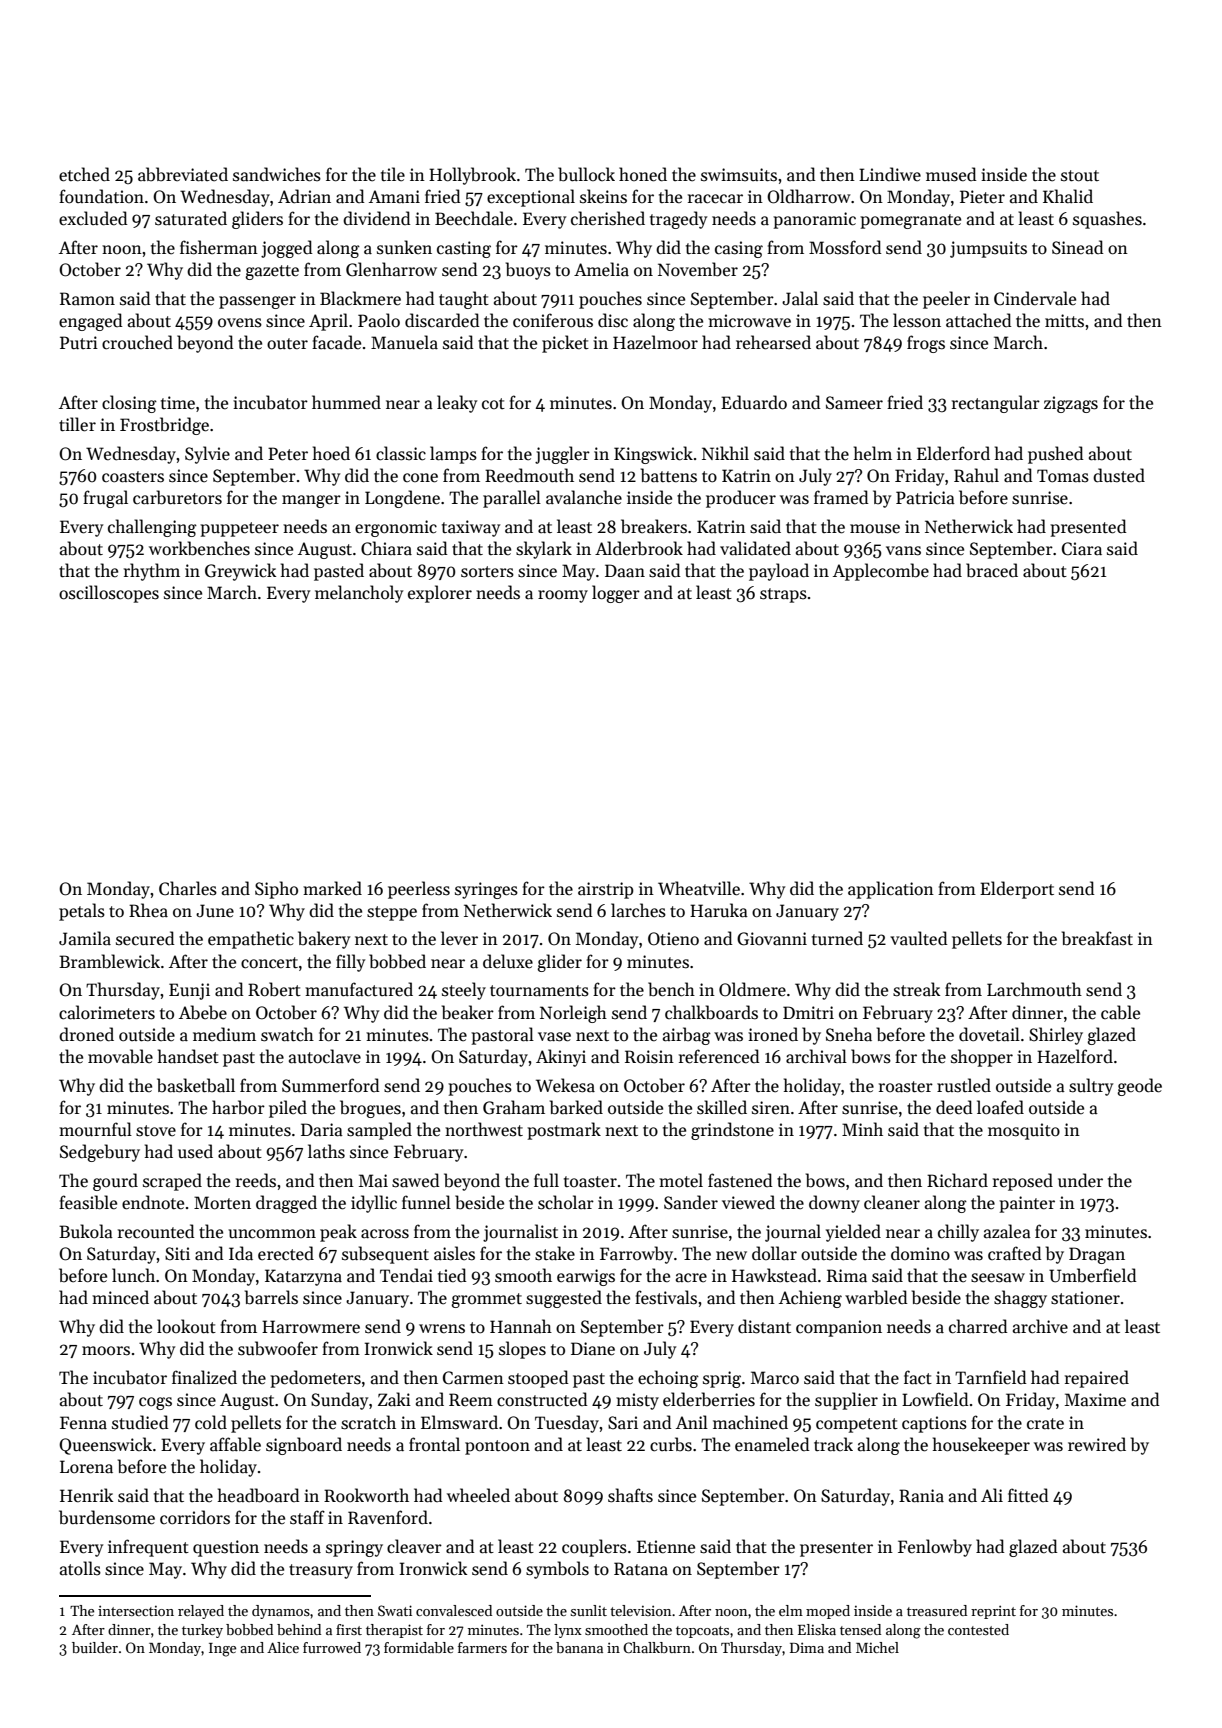  What do you see at coordinates (416, 1180) in the screenshot?
I see `sawed` at bounding box center [416, 1180].
